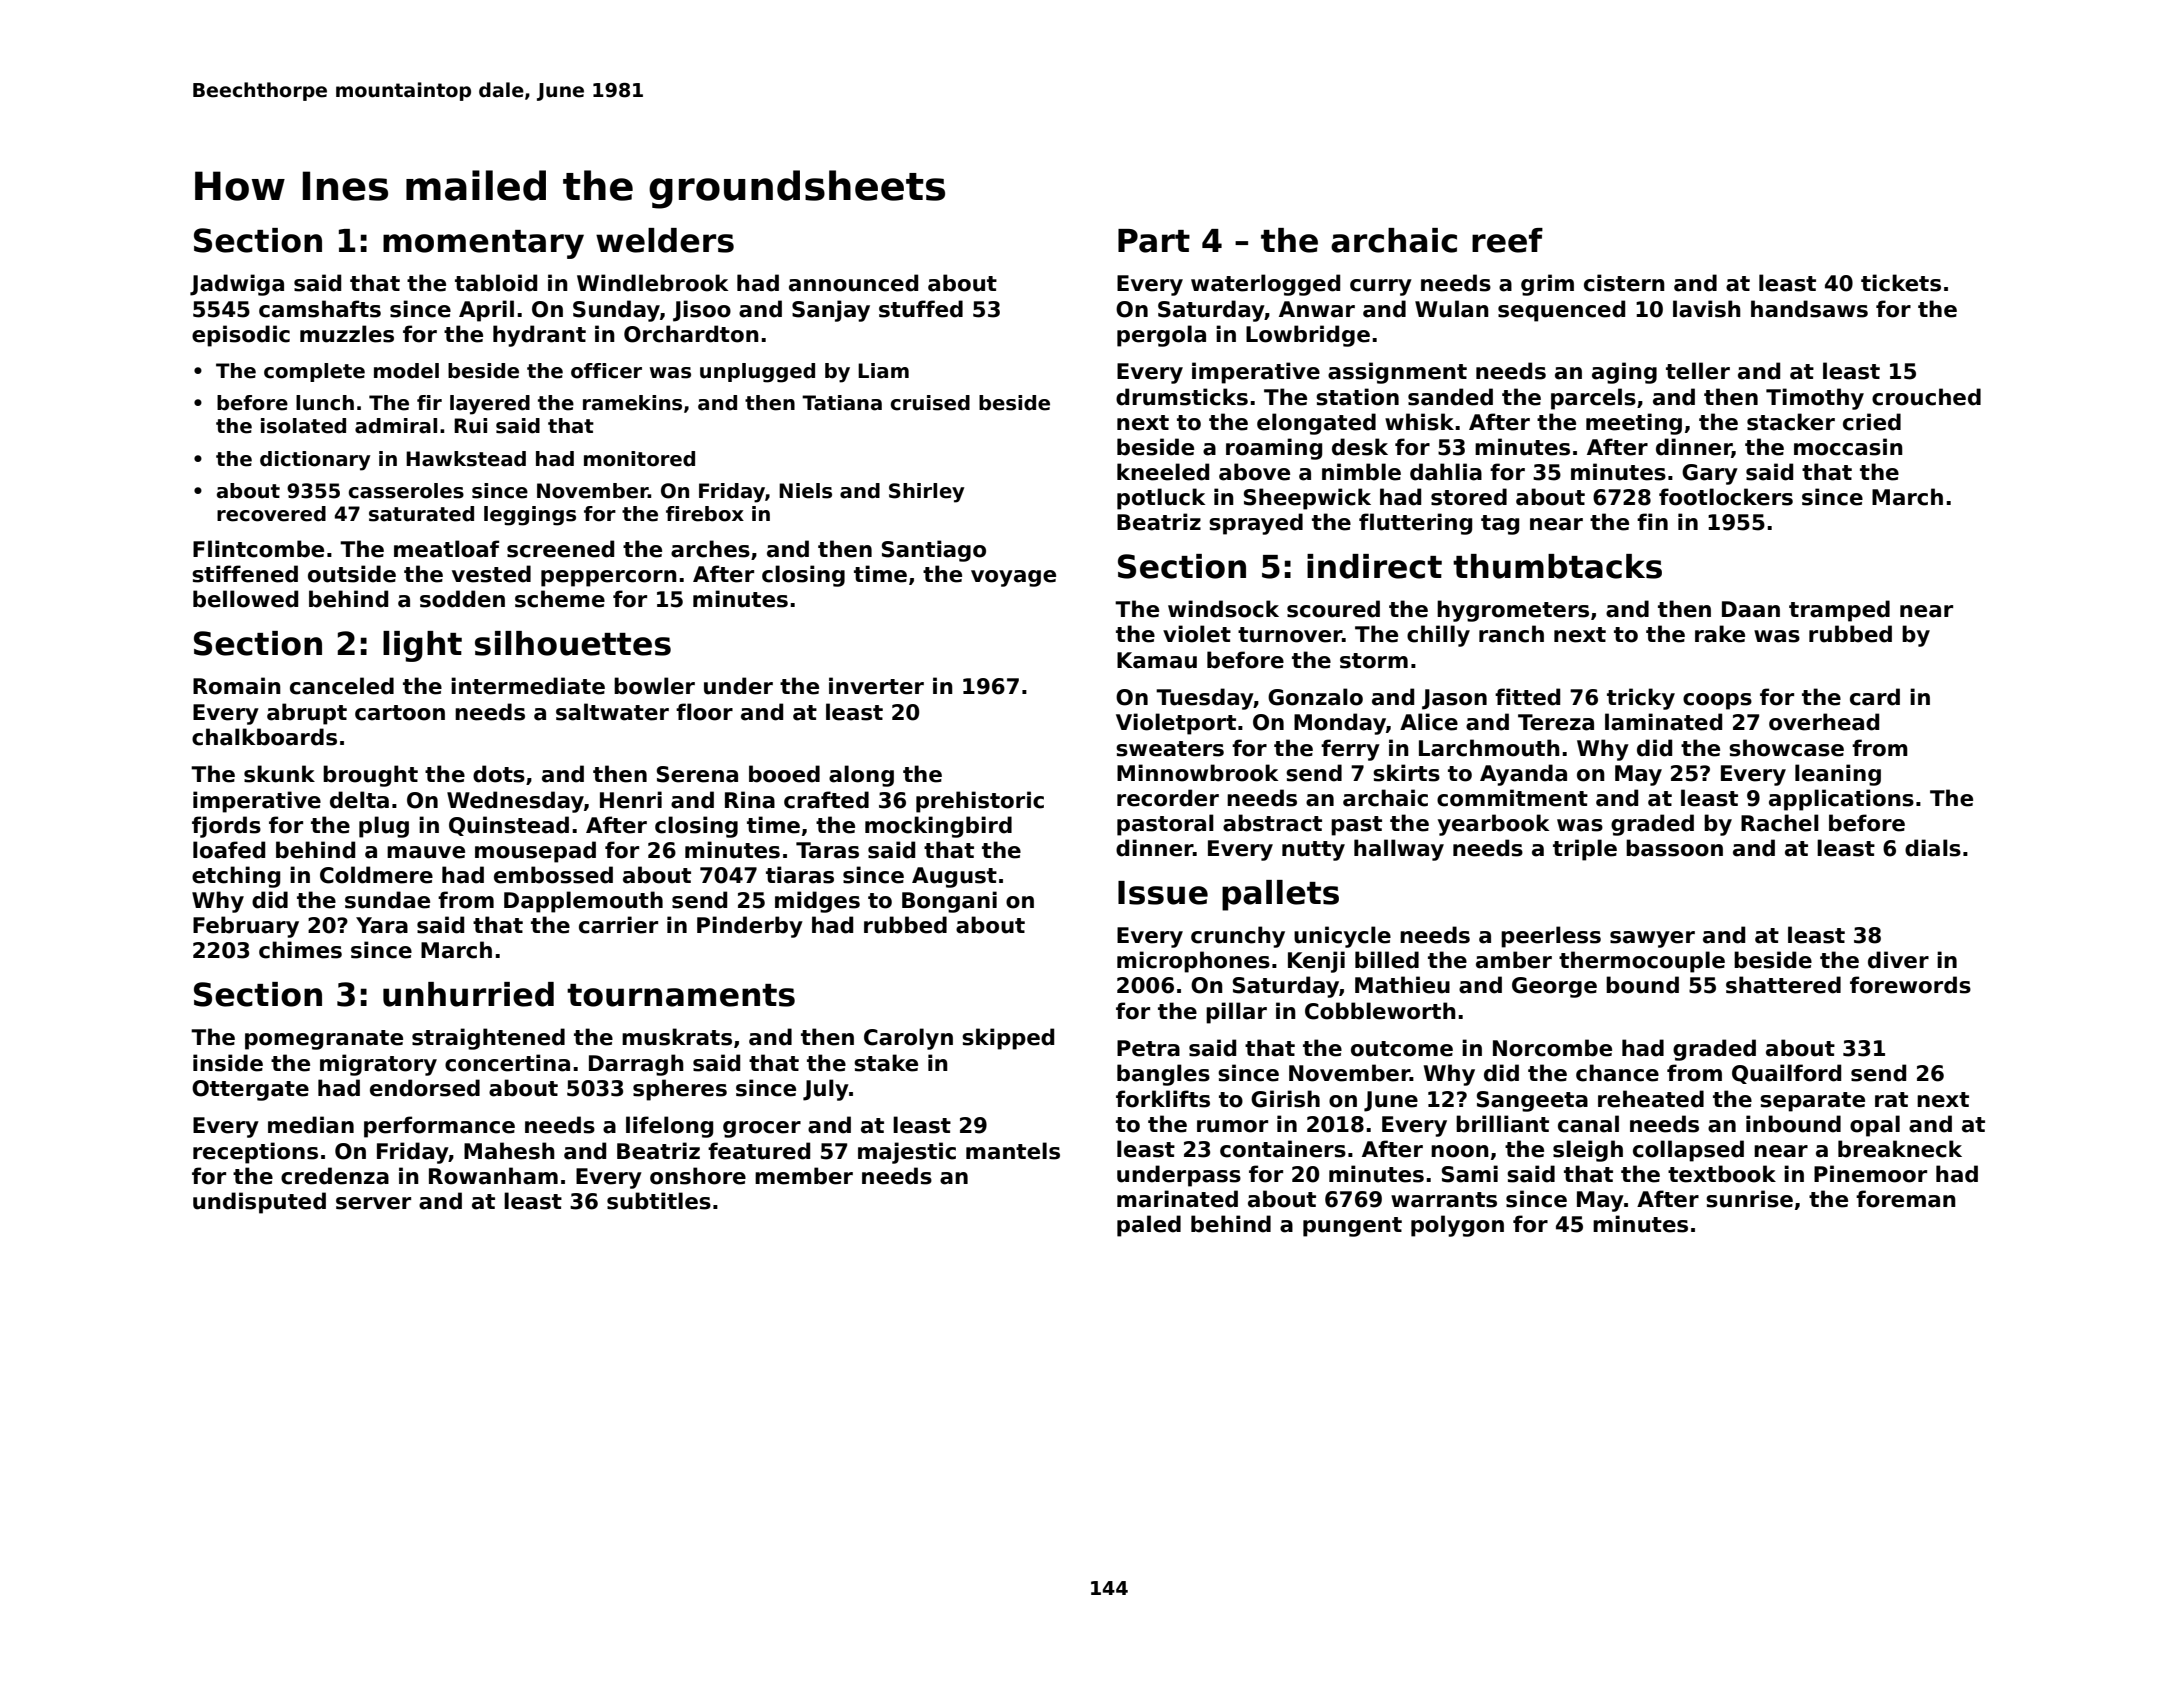 The height and width of the screenshot is (1683, 2178). Describe the element at coordinates (300, 950) in the screenshot. I see `chimes` at that location.
